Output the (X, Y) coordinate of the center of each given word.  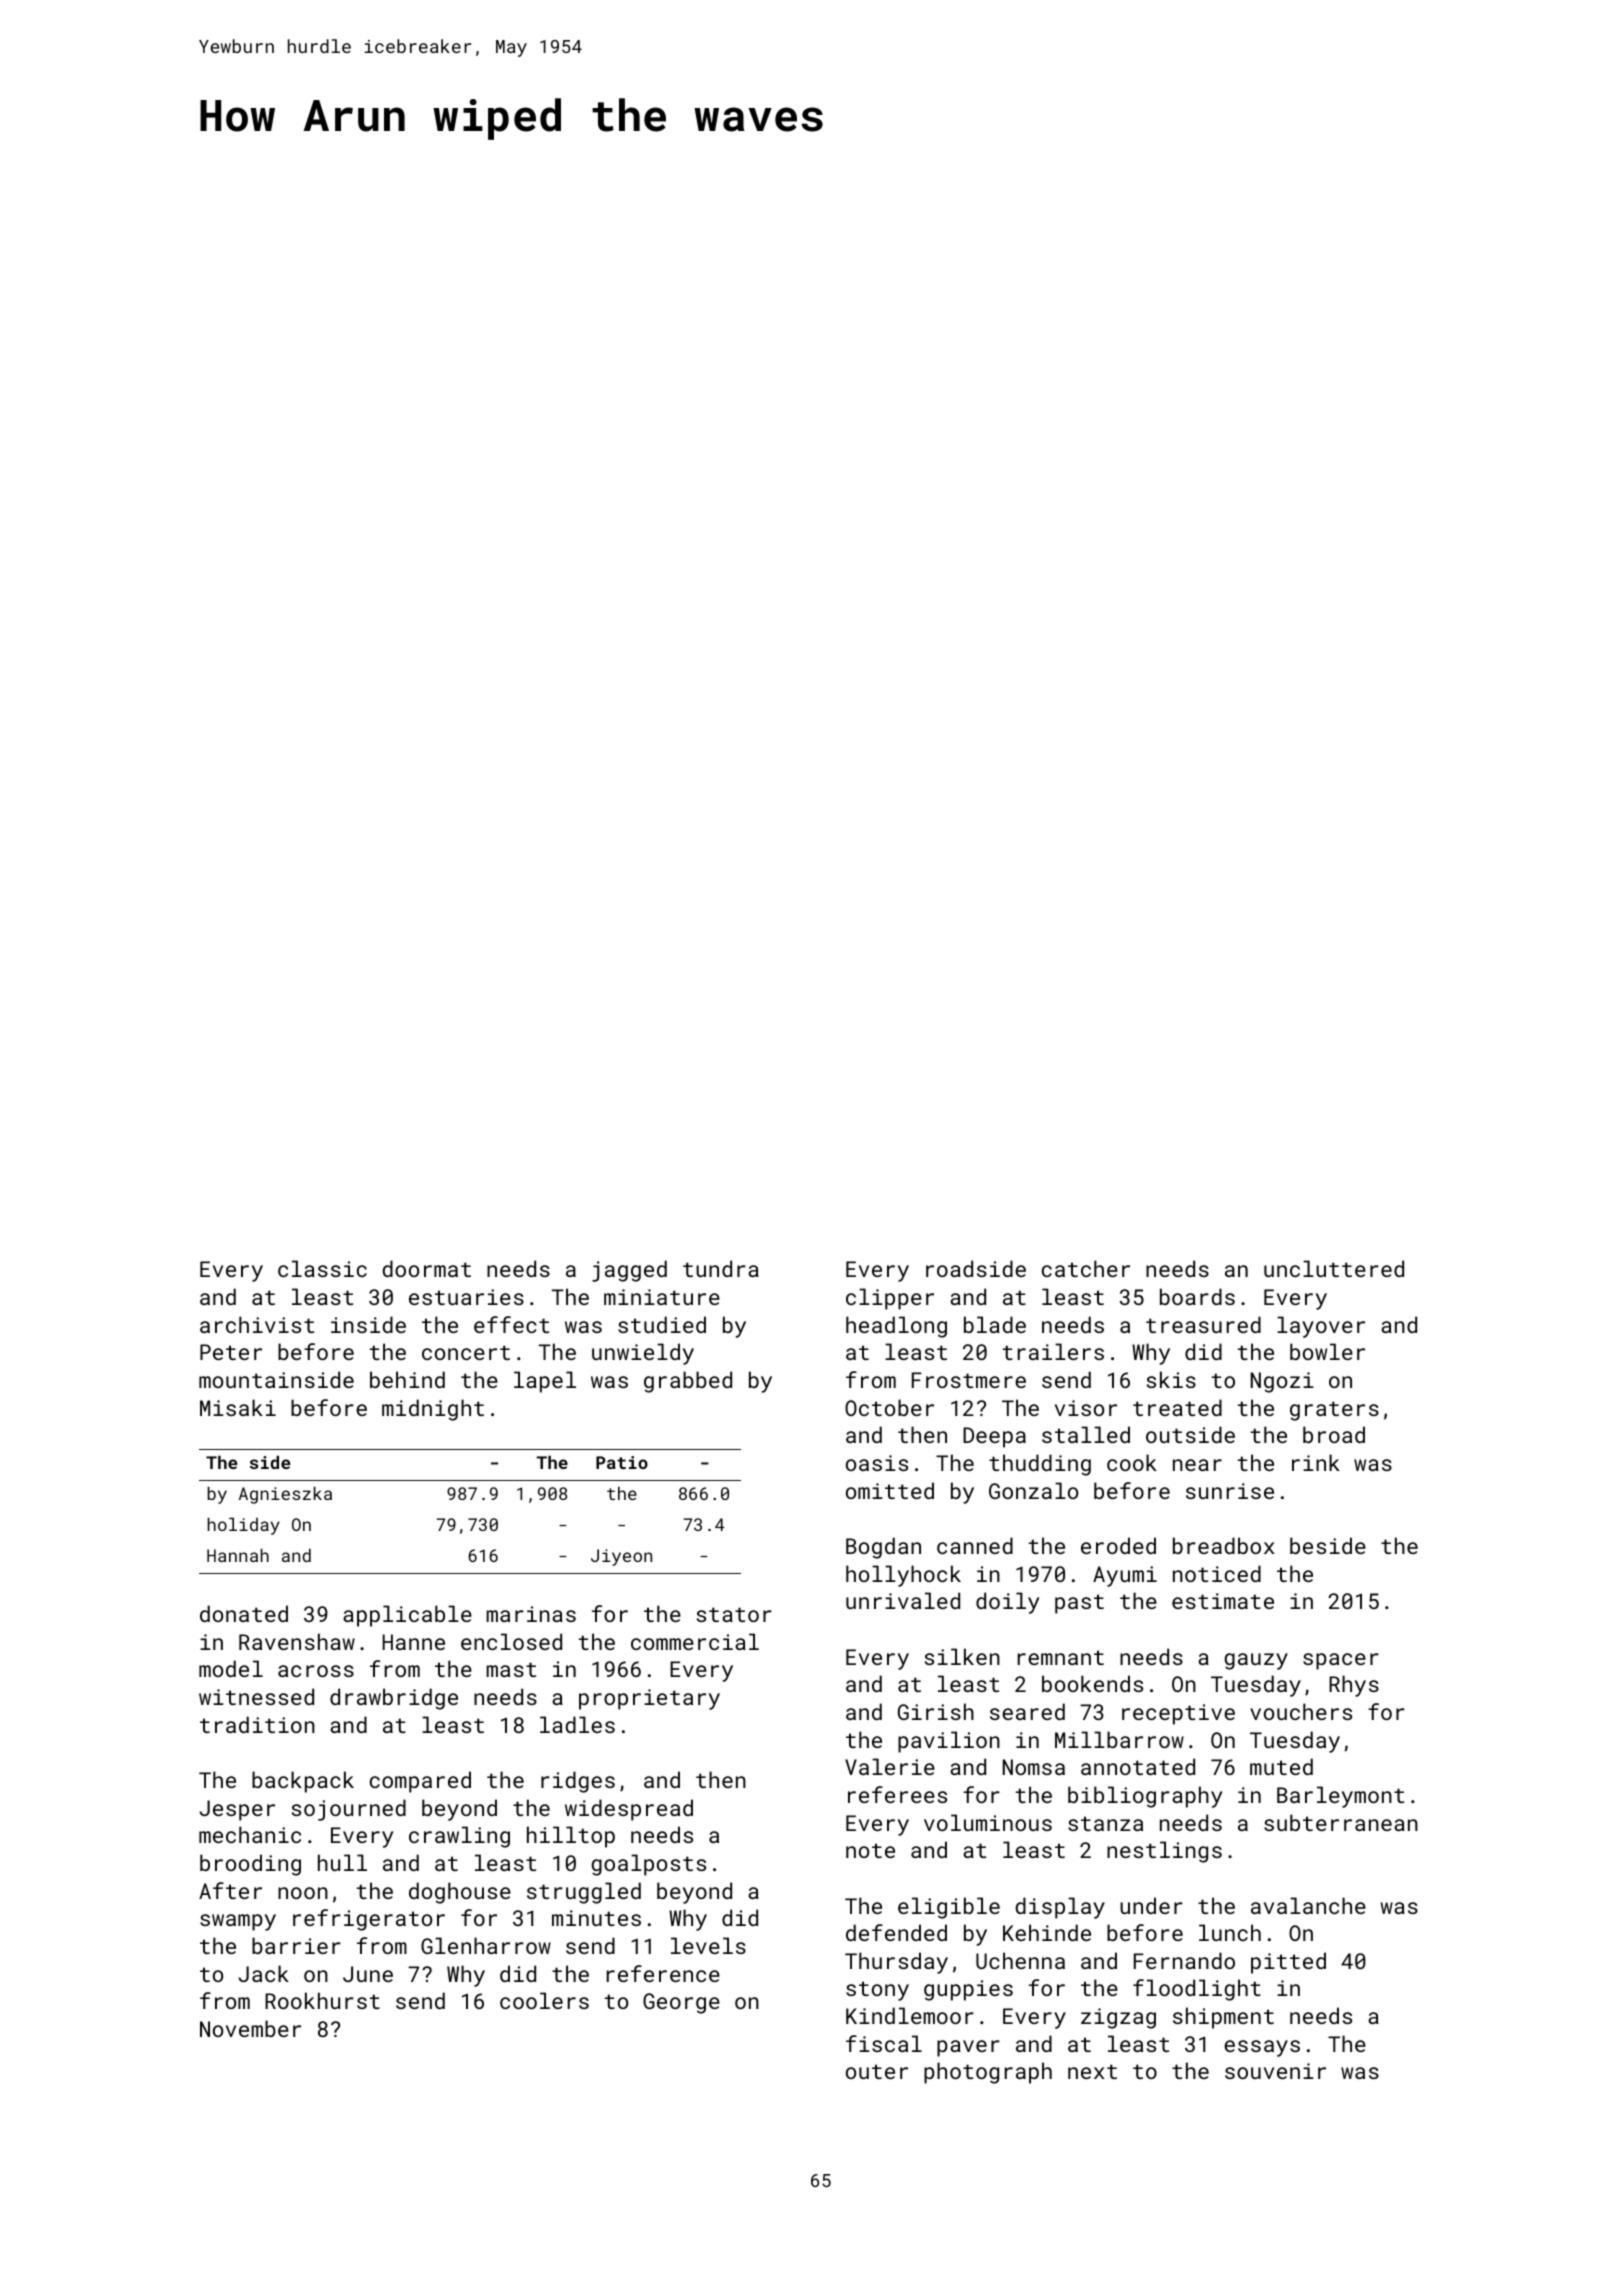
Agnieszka (285, 1495)
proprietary (649, 1699)
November (250, 2028)
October (889, 1407)
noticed (1217, 1573)
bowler (1327, 1351)
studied (662, 1324)
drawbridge (394, 1699)
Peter (231, 1352)
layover (1321, 1327)
